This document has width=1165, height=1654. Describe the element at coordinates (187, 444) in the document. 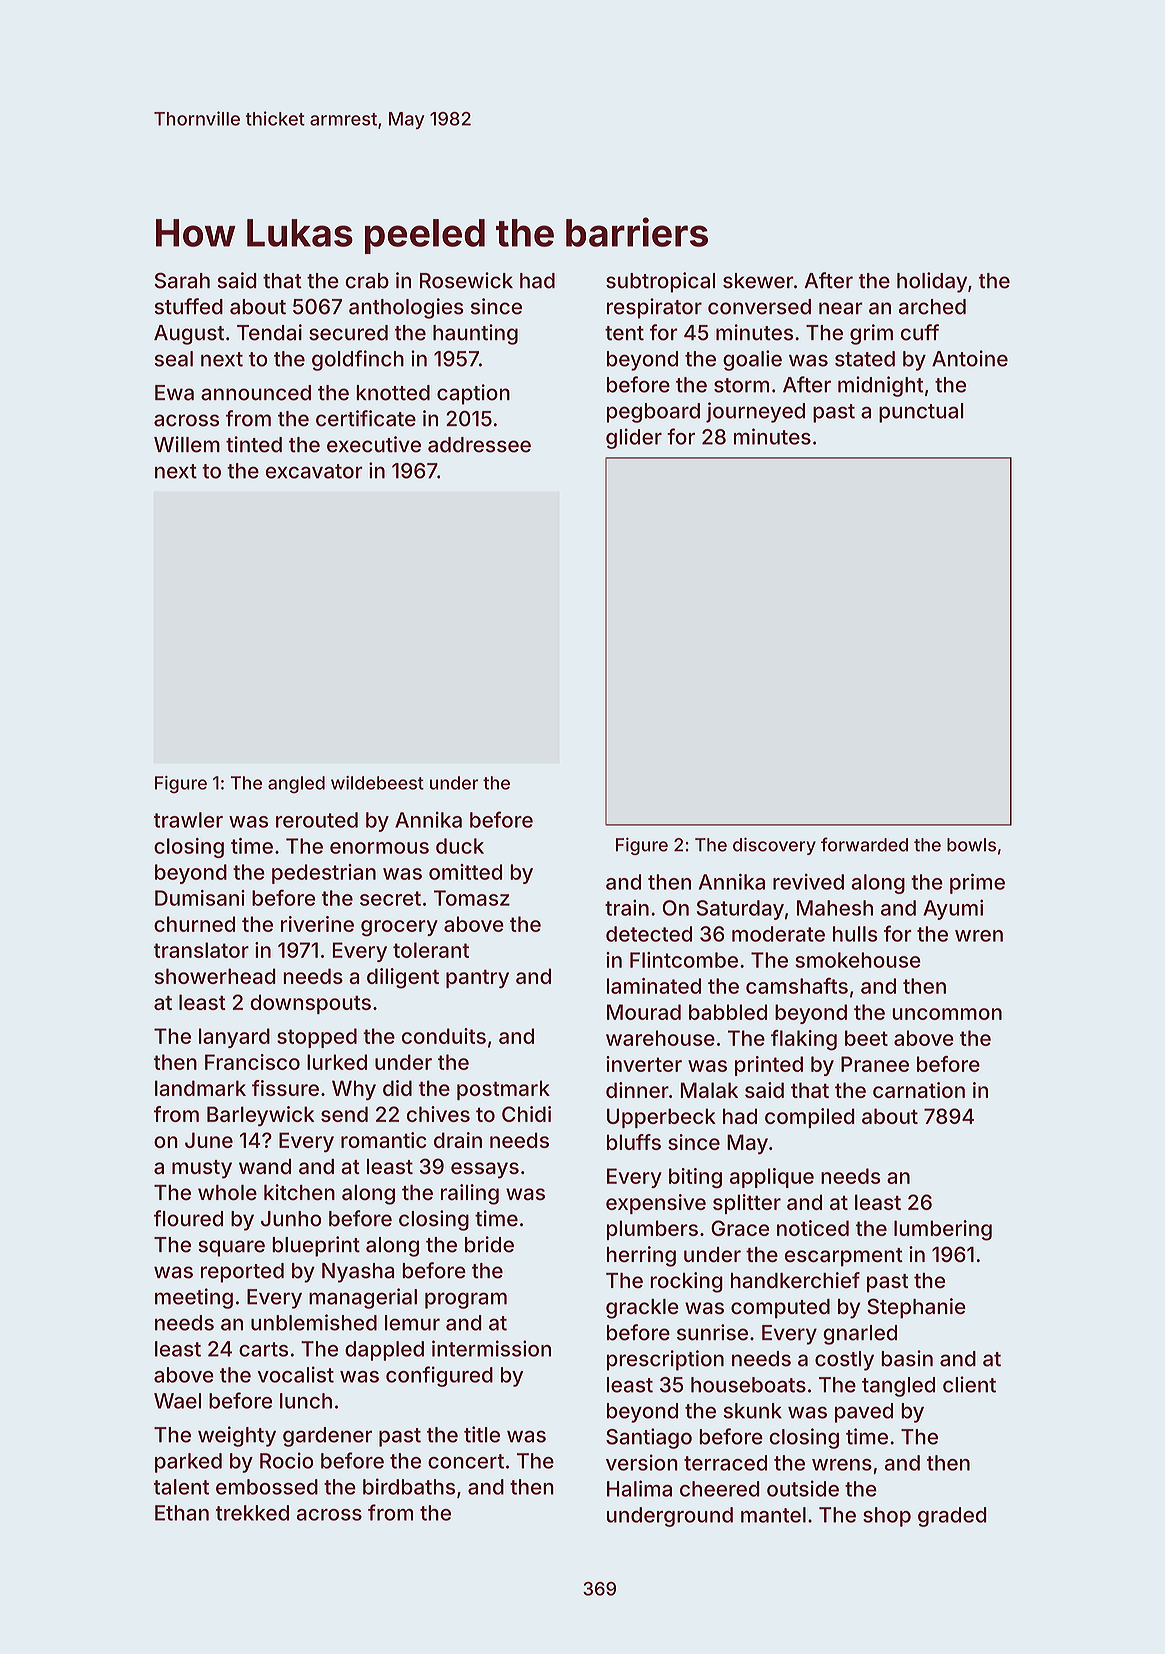

I see `Willem` at that location.
